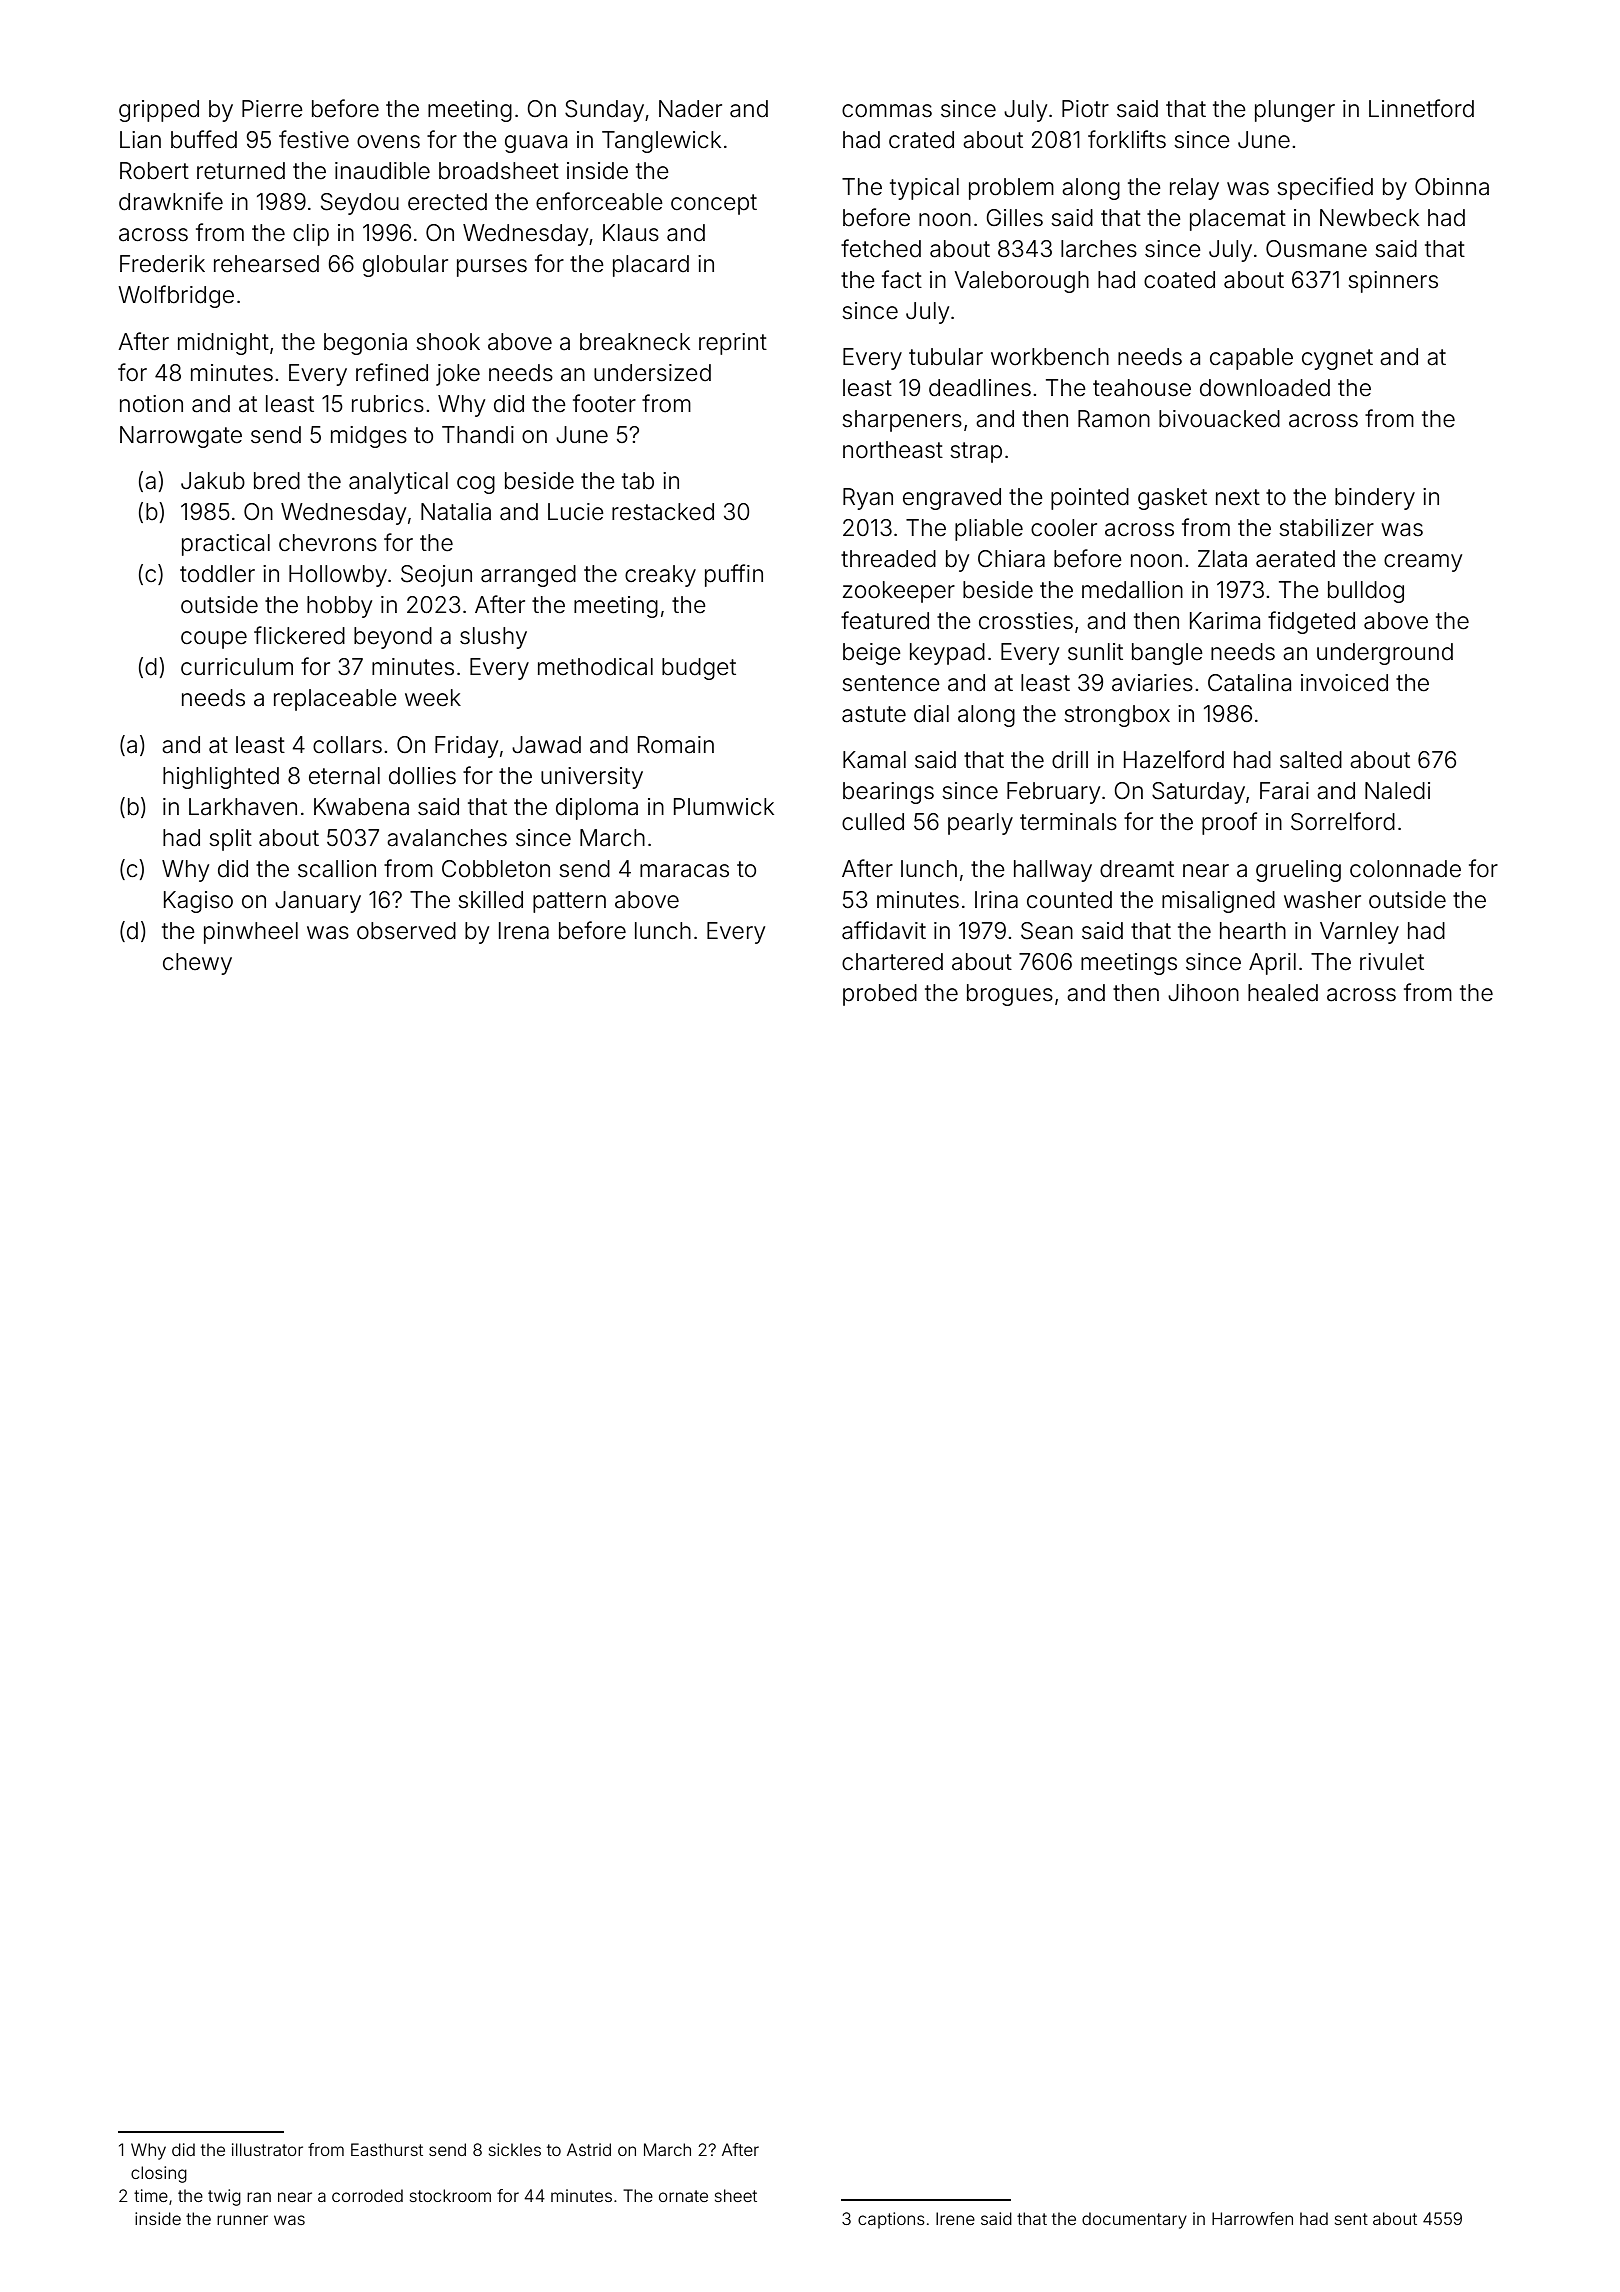 The width and height of the screenshot is (1620, 2292). I want to click on Astrid, so click(589, 2149).
